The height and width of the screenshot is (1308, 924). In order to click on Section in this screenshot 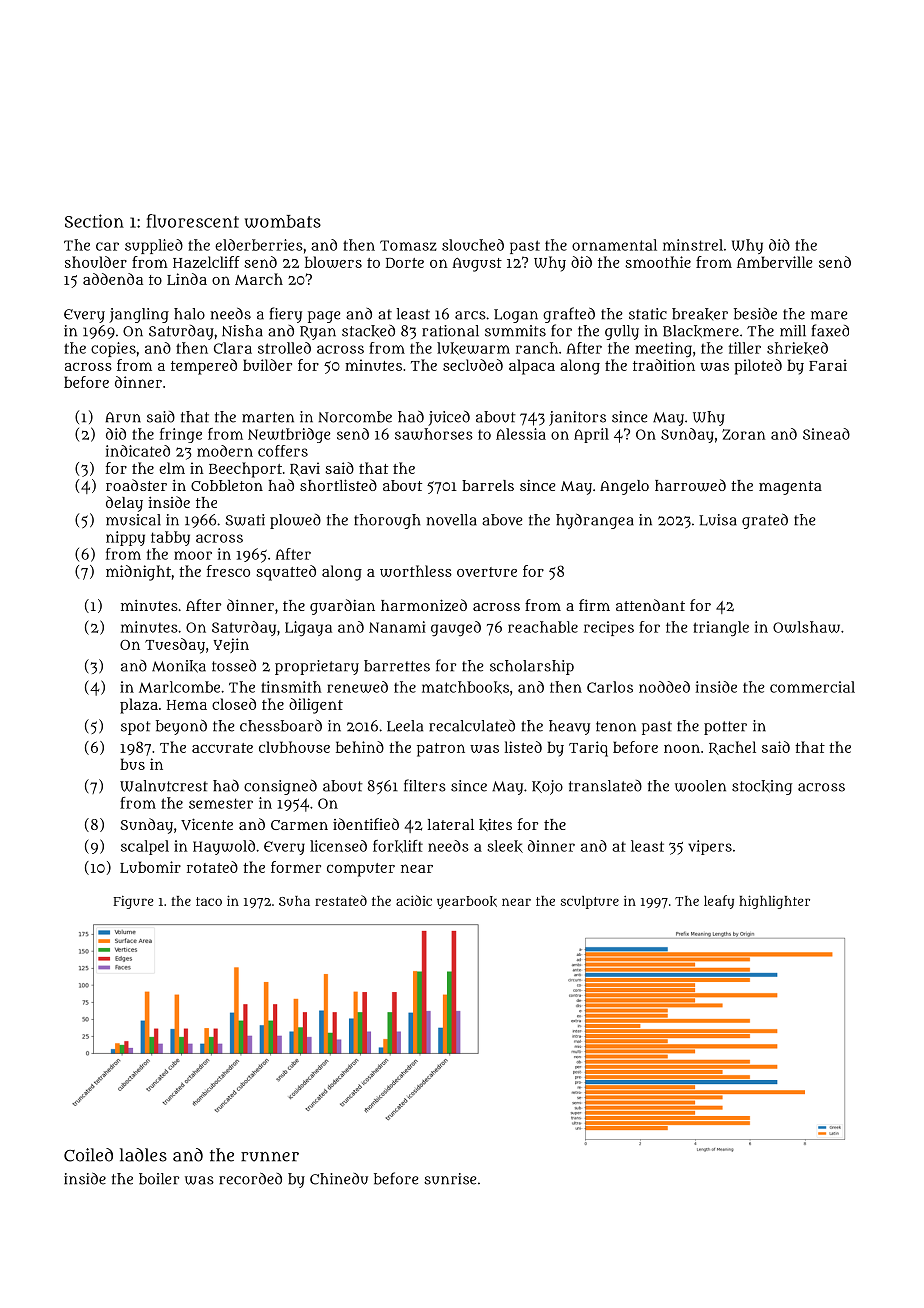, I will do `click(94, 221)`.
